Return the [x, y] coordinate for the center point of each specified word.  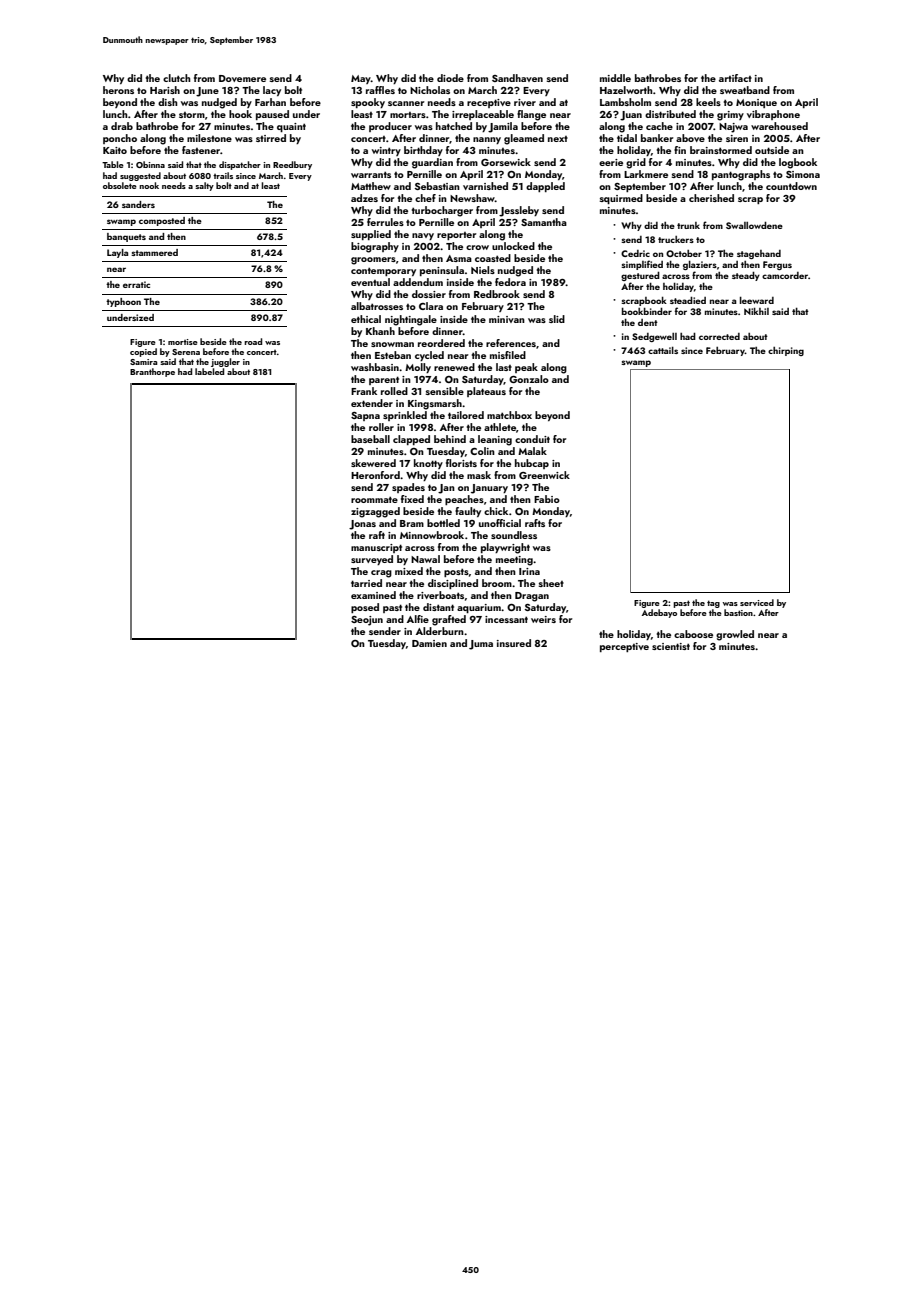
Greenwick [544, 475]
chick [496, 511]
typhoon [123, 302]
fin [680, 150]
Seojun [367, 621]
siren [737, 138]
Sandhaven [517, 78]
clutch [176, 78]
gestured [640, 276]
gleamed [524, 139]
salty [204, 186]
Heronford [375, 475]
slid [557, 319]
